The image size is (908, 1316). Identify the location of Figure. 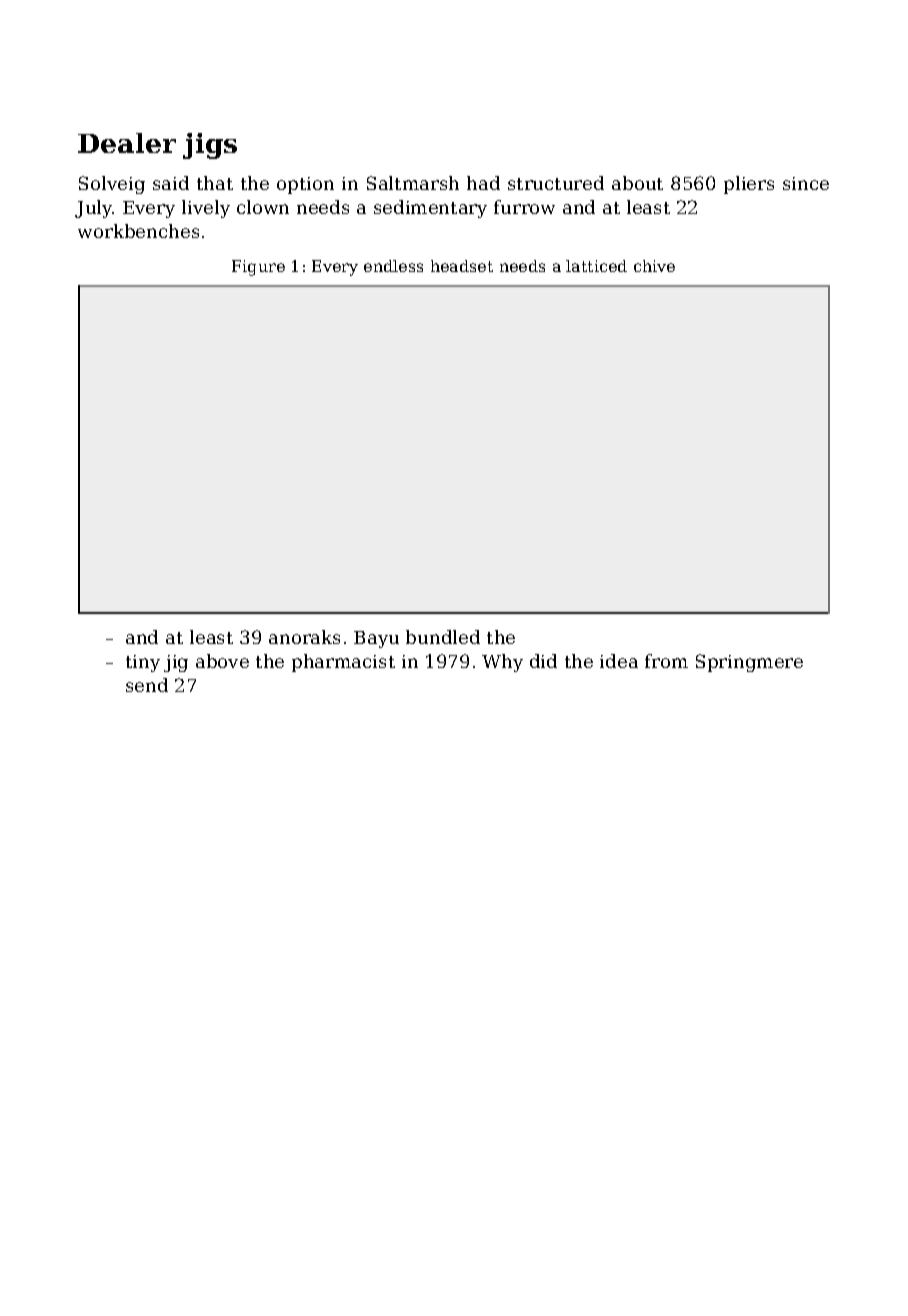
(258, 268).
